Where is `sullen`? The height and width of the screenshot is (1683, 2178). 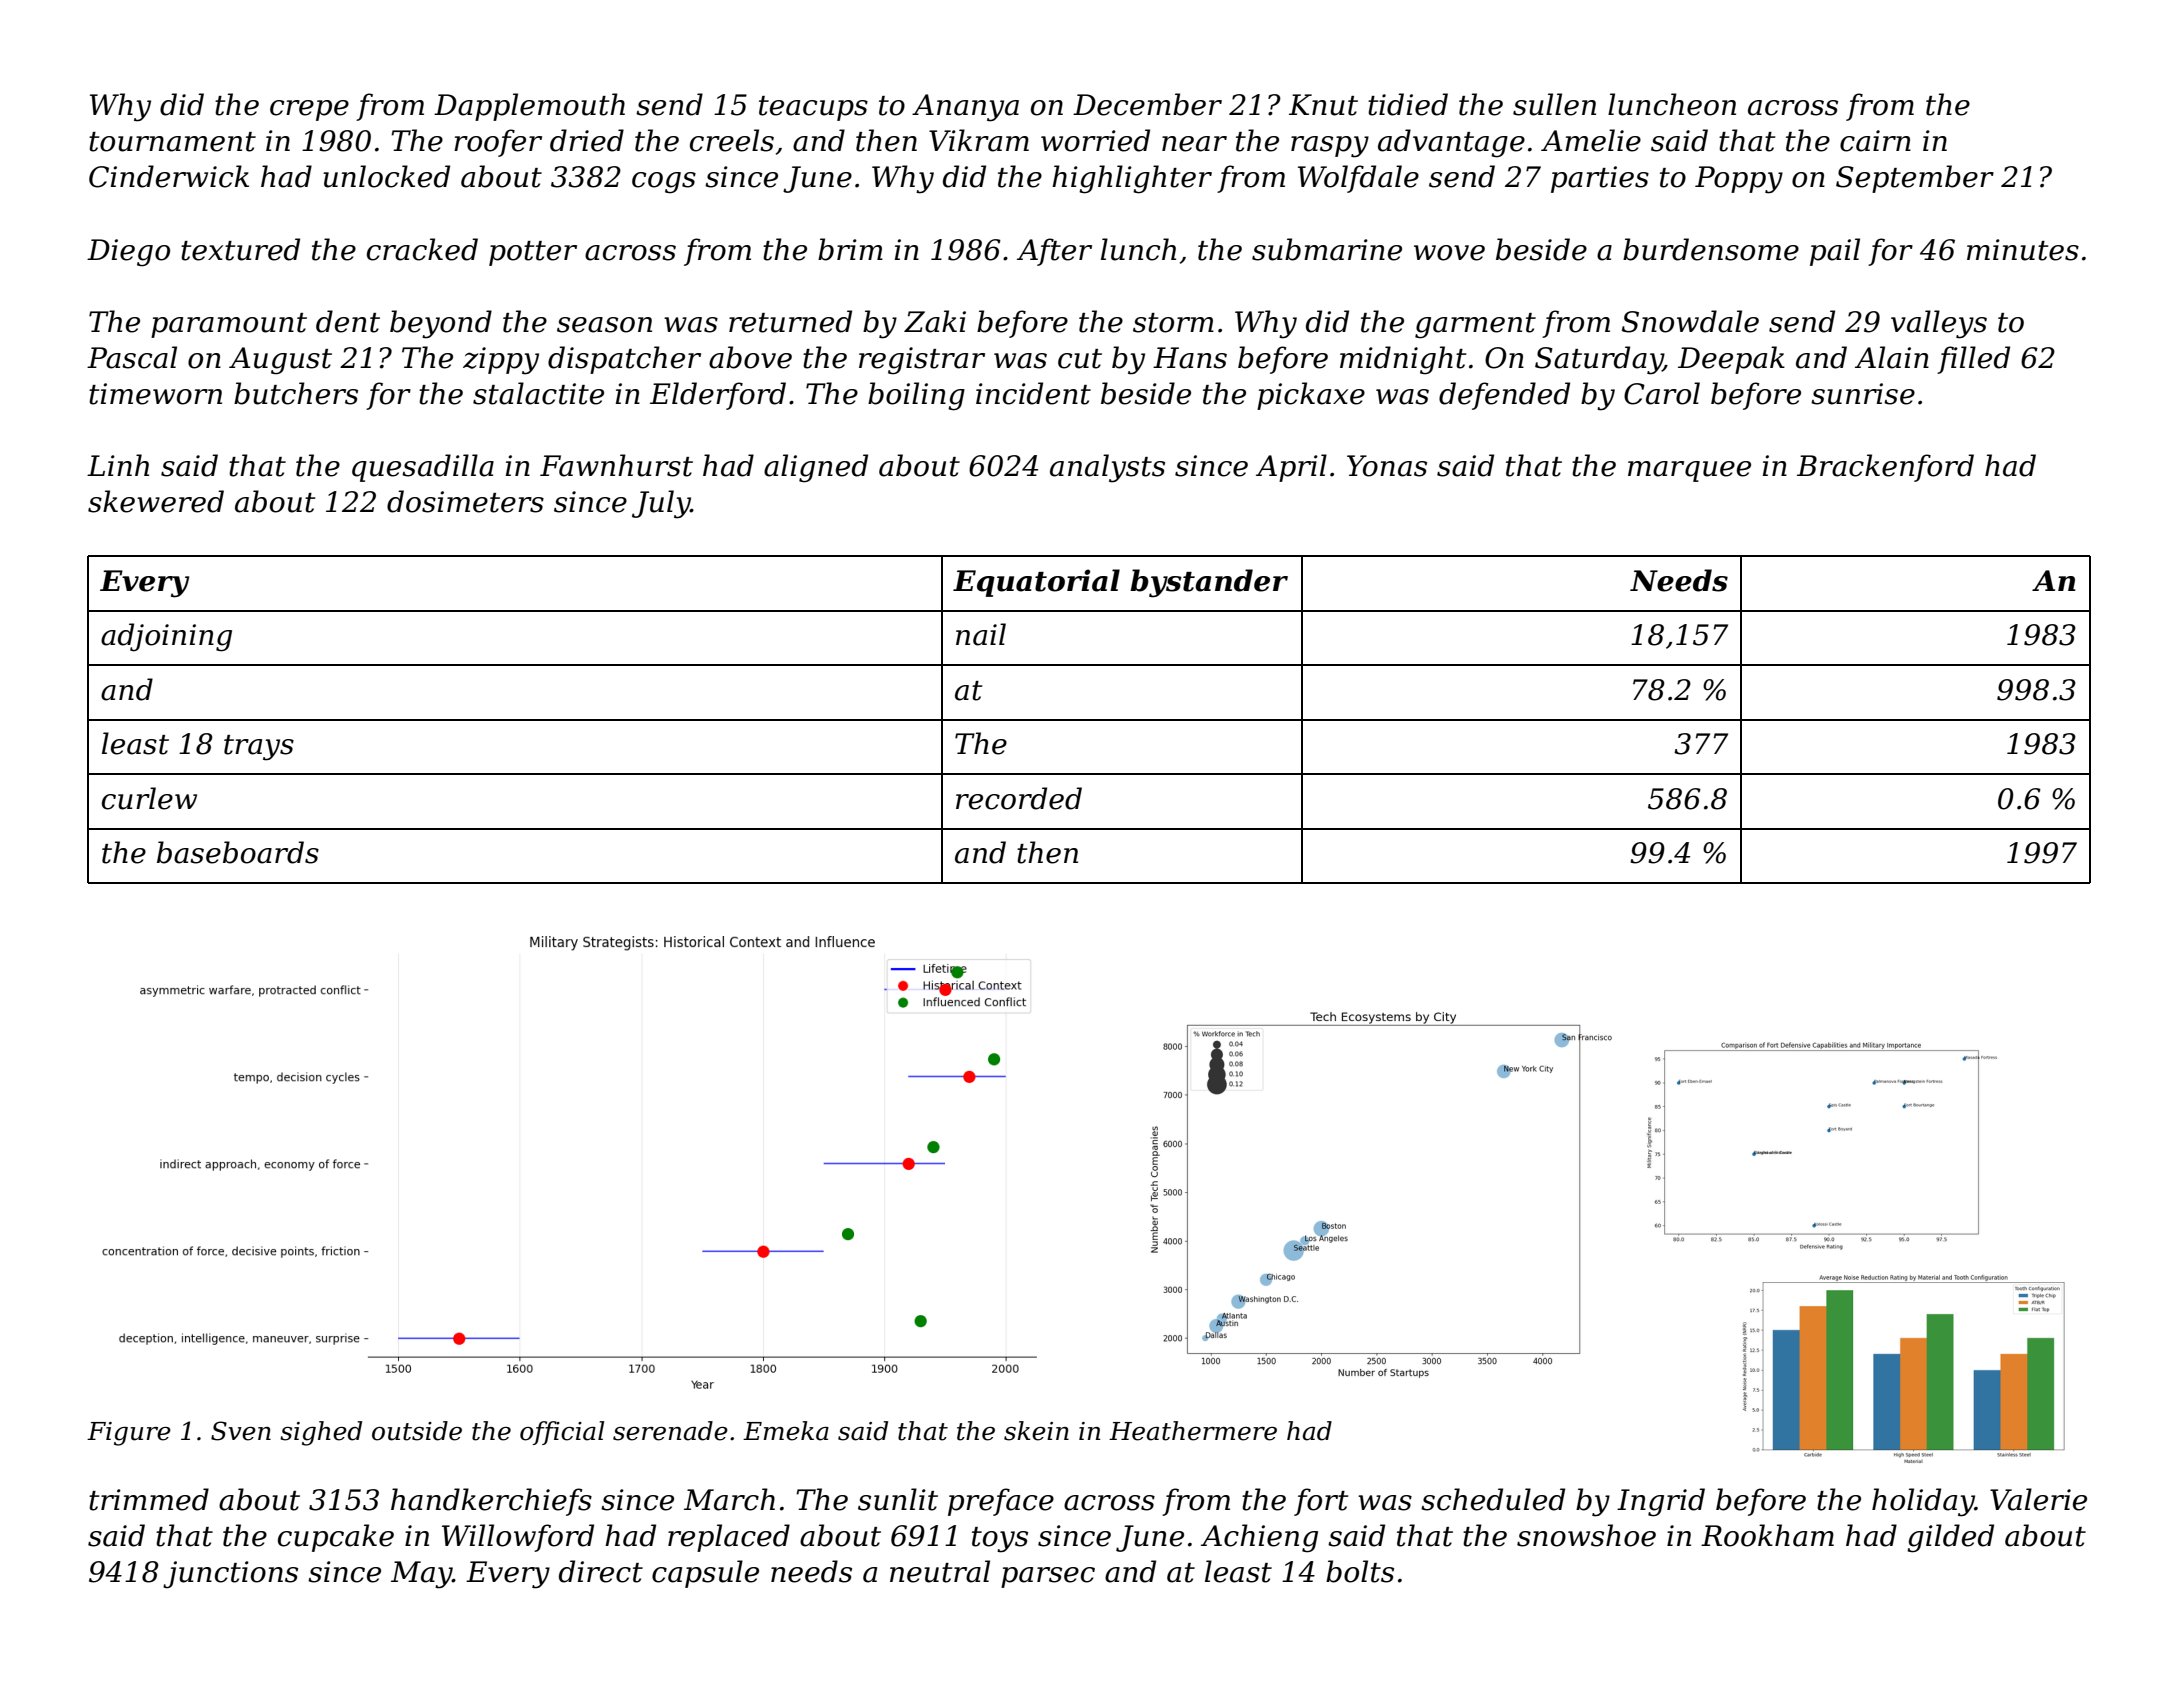
sullen is located at coordinates (1554, 104).
